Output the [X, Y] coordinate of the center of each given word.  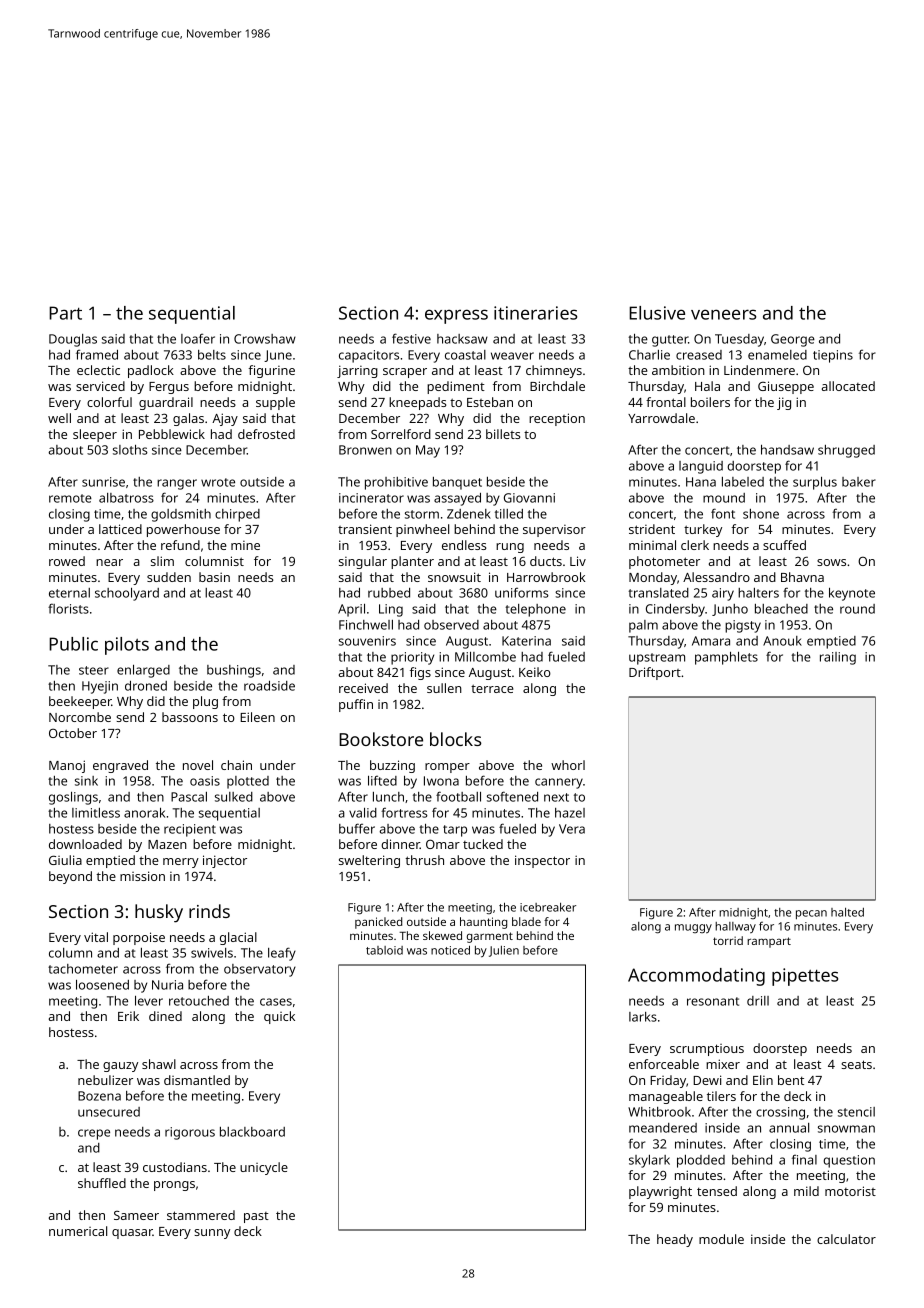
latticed [120, 529]
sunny [212, 1234]
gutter [670, 341]
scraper [405, 373]
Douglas [73, 340]
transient [365, 529]
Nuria [167, 985]
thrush [424, 860]
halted [847, 912]
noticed [450, 950]
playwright [660, 1192]
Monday [653, 578]
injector [225, 861]
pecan [811, 914]
